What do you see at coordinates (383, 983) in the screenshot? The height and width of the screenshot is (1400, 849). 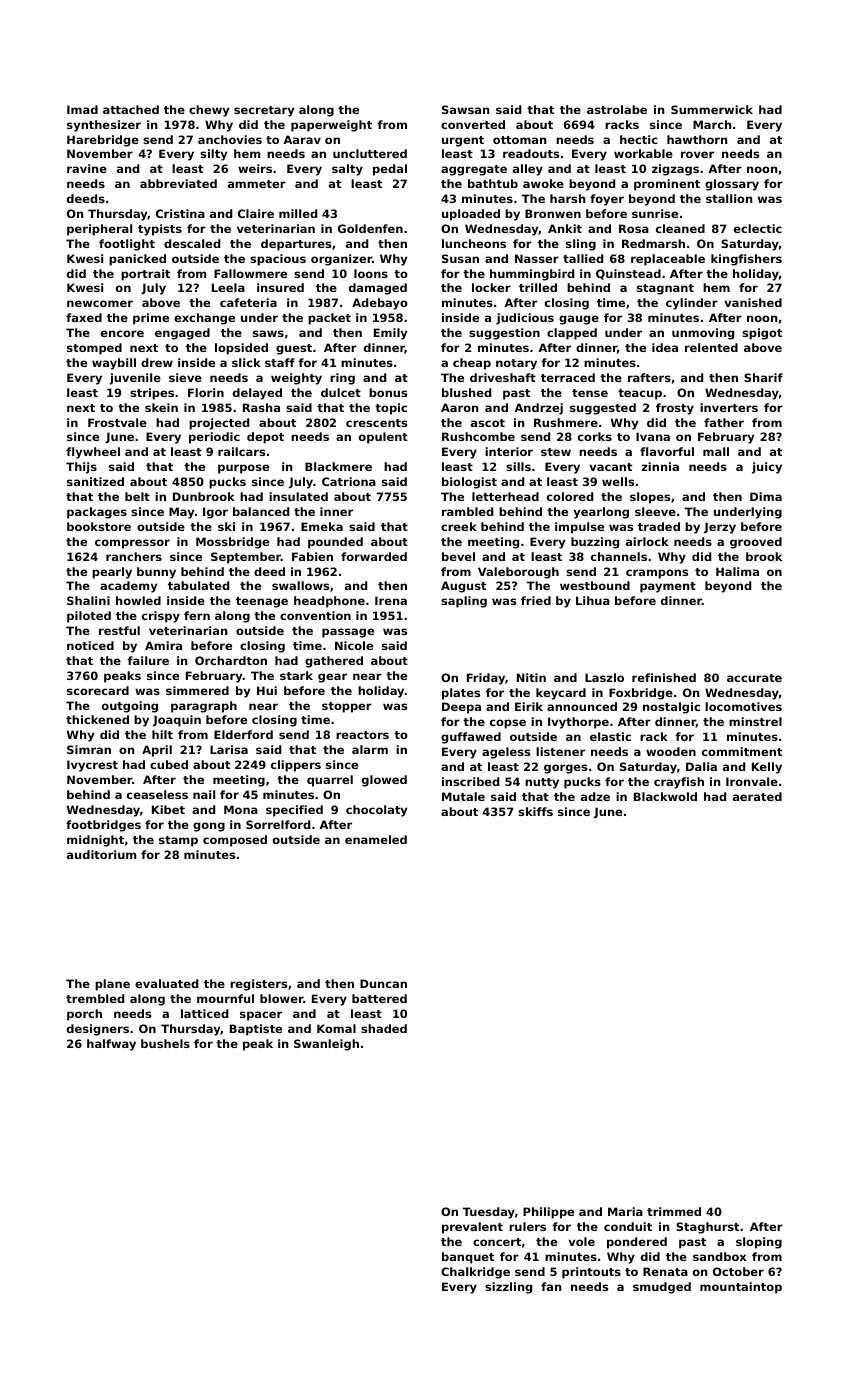 I see `Duncan` at bounding box center [383, 983].
